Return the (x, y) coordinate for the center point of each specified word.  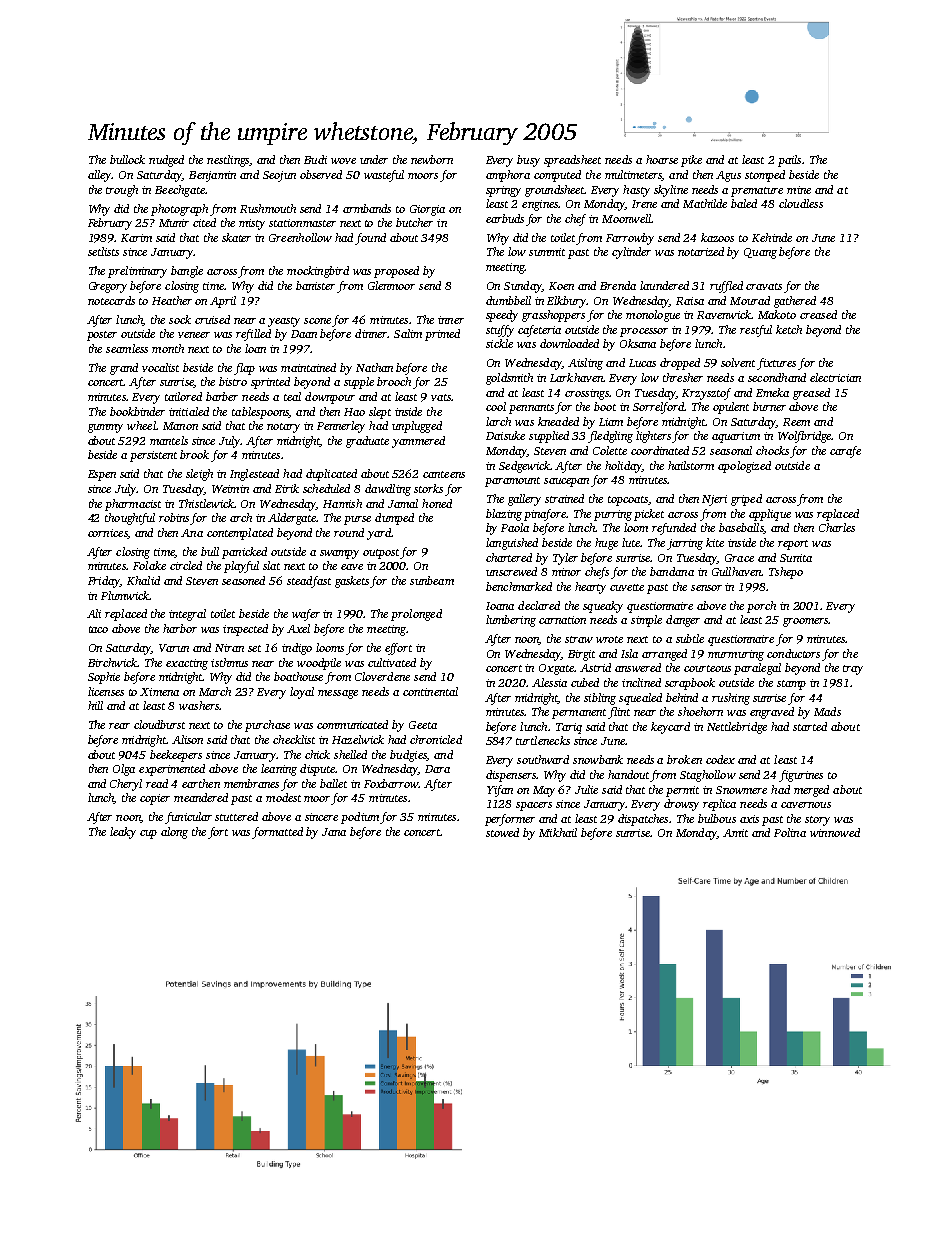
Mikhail (558, 832)
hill (95, 705)
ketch (789, 329)
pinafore (545, 515)
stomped (765, 176)
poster (102, 336)
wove (343, 161)
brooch (394, 381)
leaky (123, 833)
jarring (685, 544)
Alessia (549, 682)
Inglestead (254, 475)
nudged (166, 161)
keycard (670, 728)
